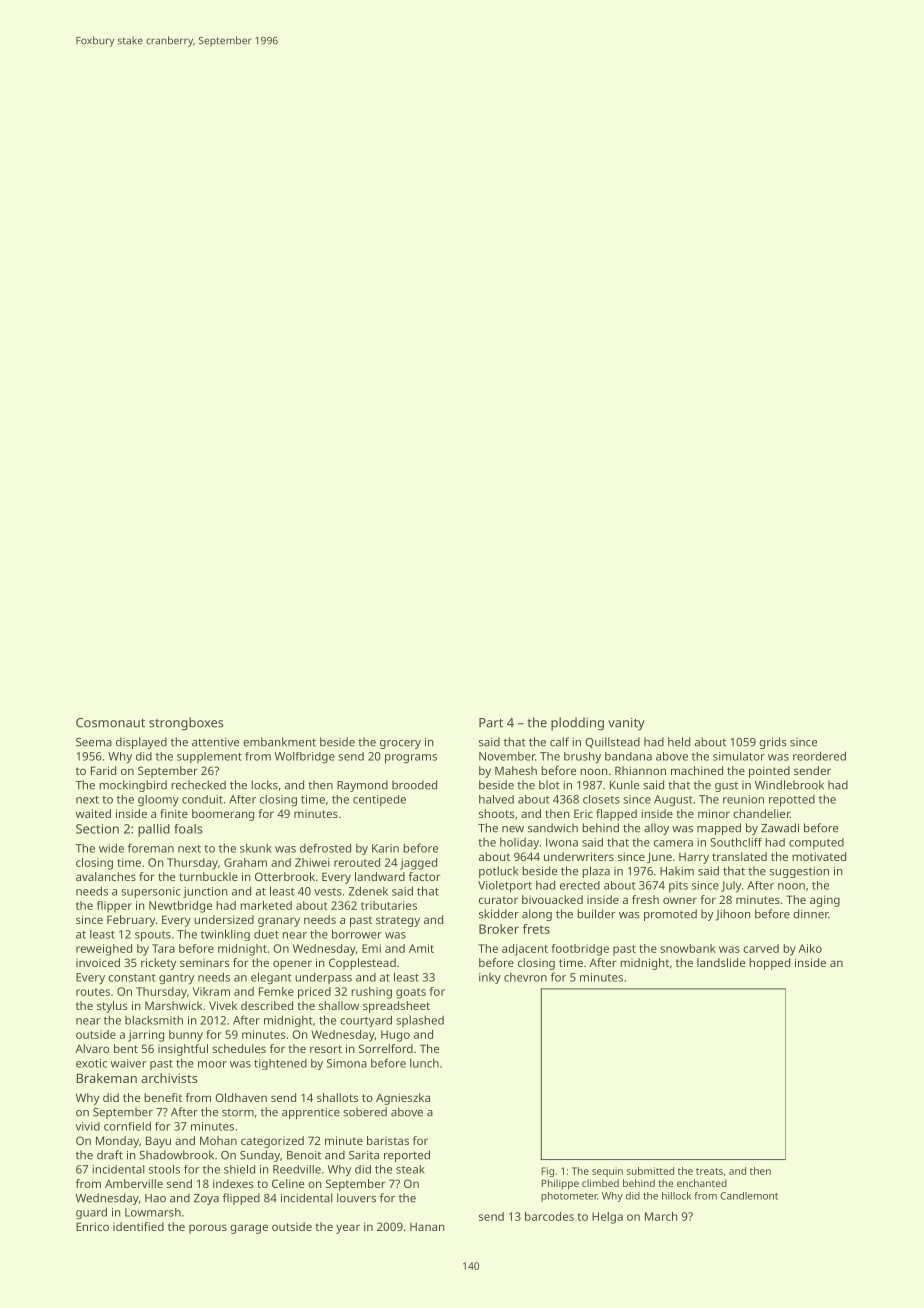 The height and width of the screenshot is (1308, 924). I want to click on aging, so click(825, 901).
